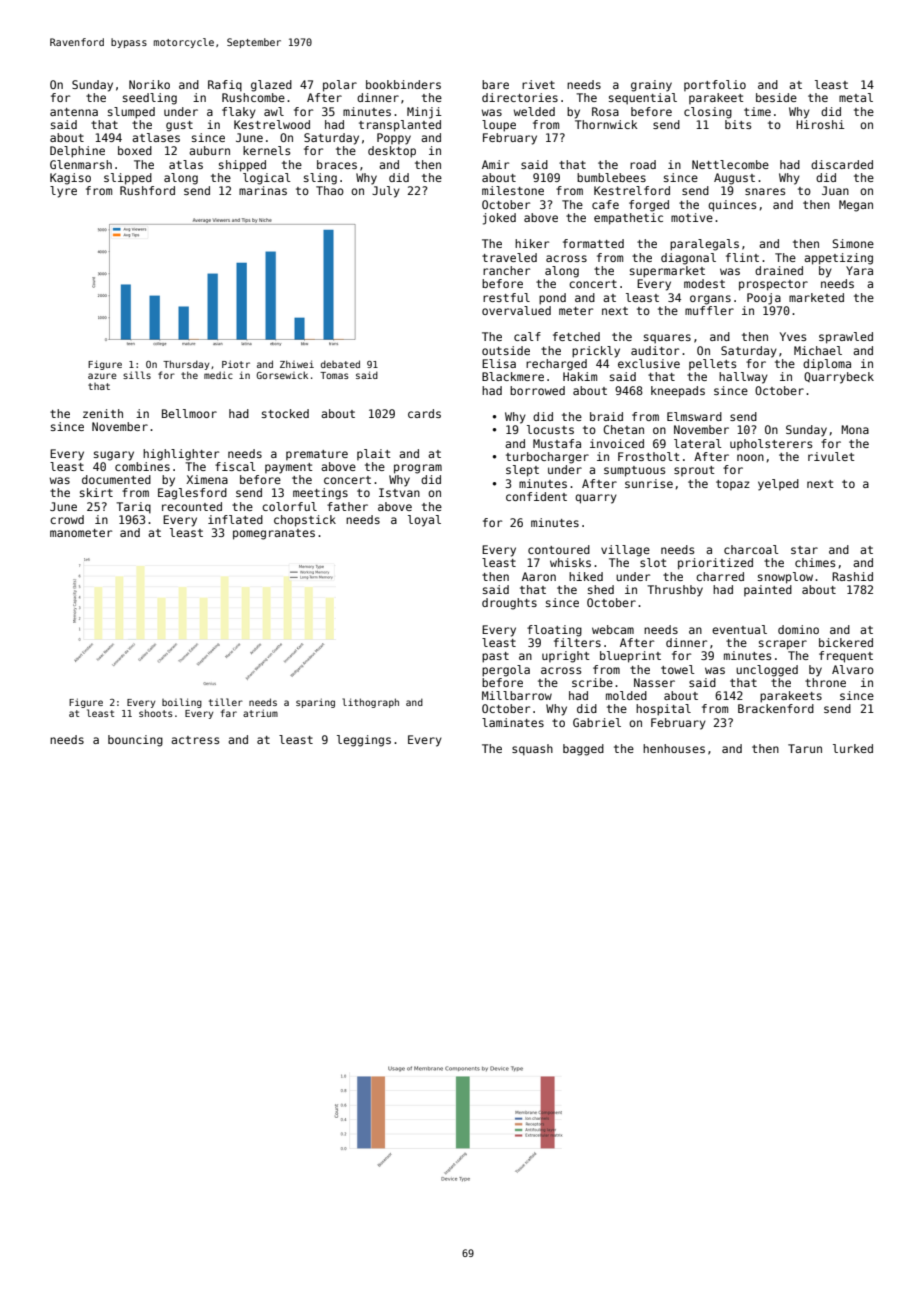 This screenshot has width=924, height=1308. What do you see at coordinates (580, 376) in the screenshot?
I see `Hakim` at bounding box center [580, 376].
